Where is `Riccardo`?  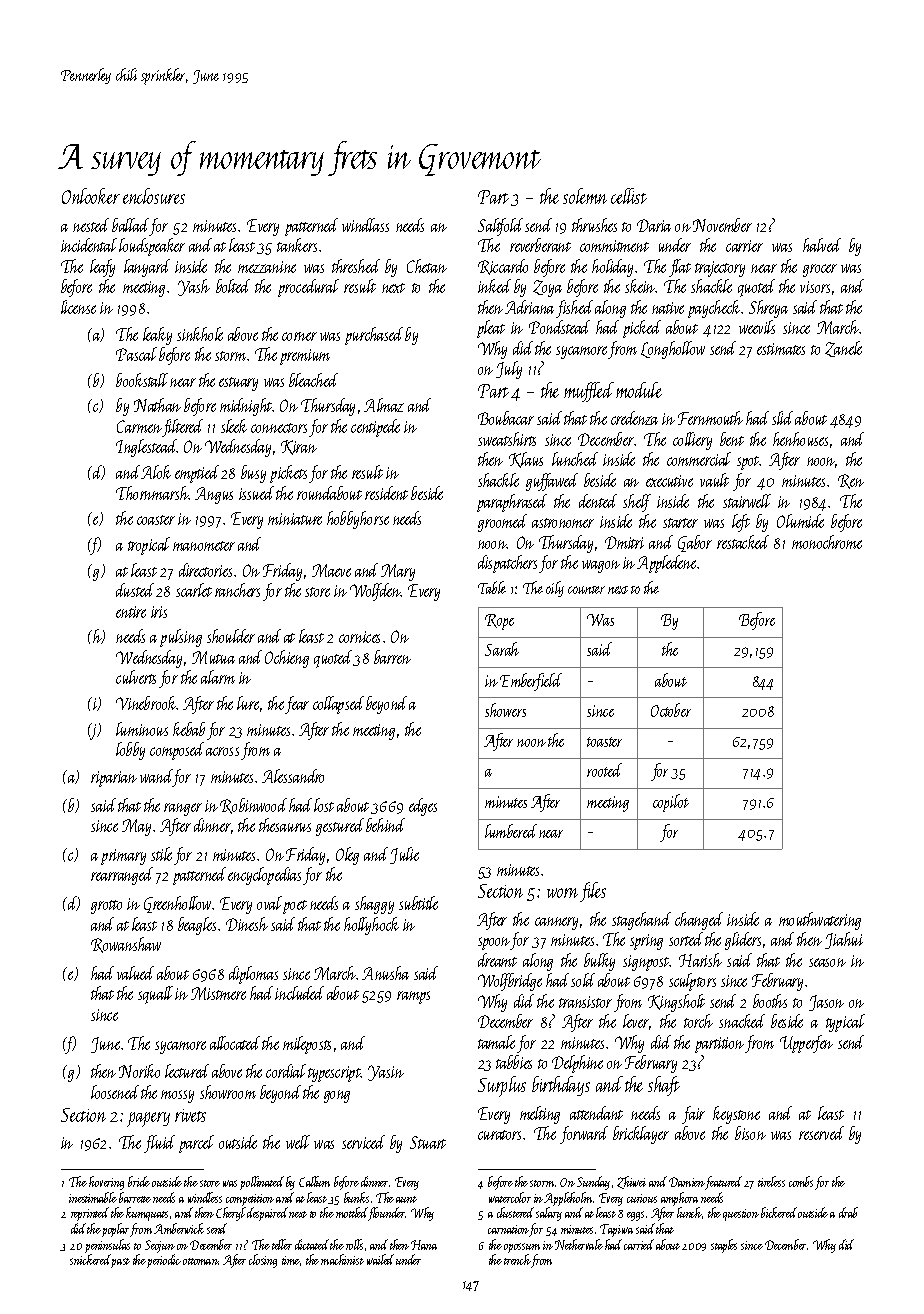 Riccardo is located at coordinates (503, 267).
